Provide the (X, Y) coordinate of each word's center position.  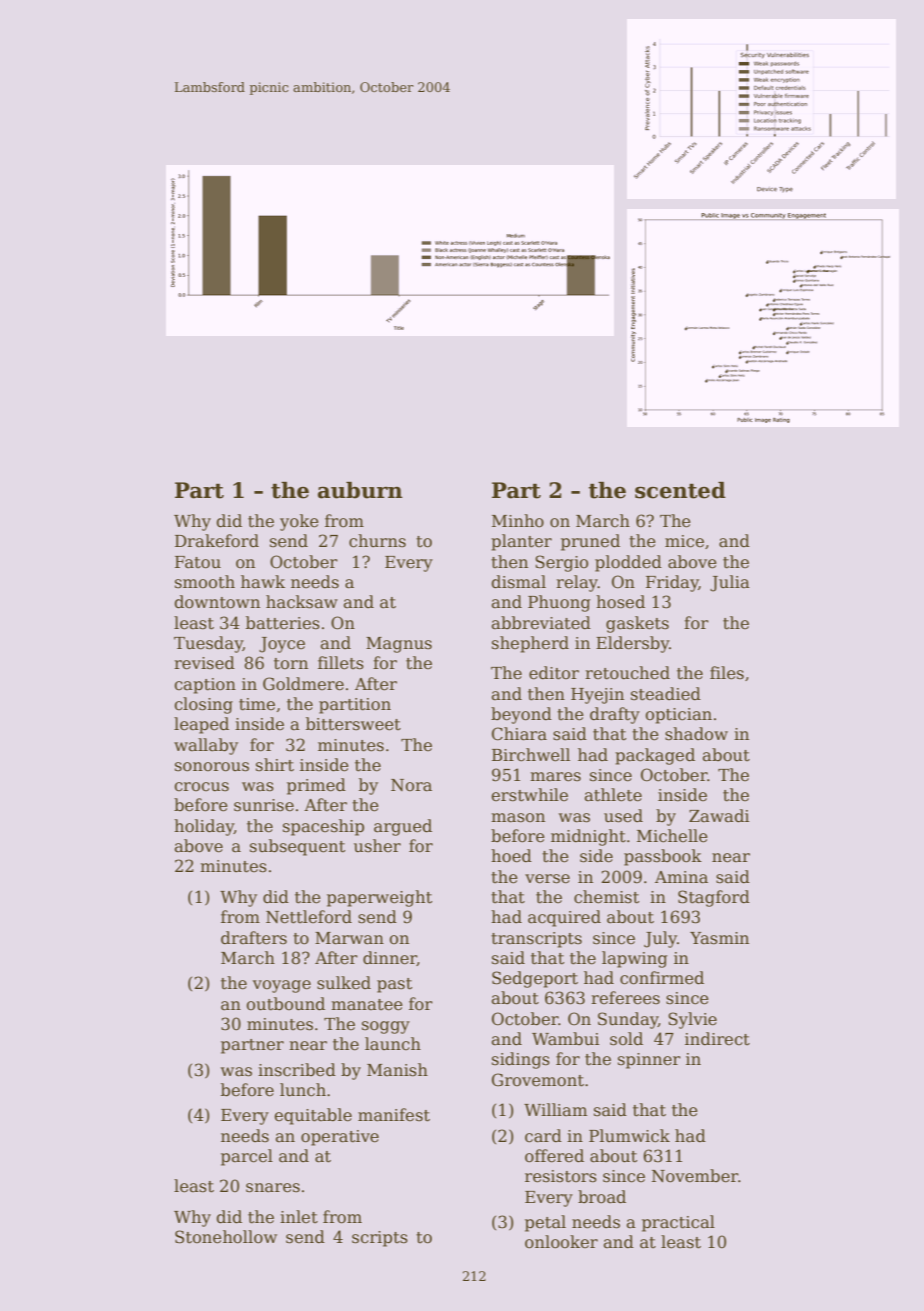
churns (377, 541)
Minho (518, 521)
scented (680, 490)
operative (340, 1138)
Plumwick (629, 1136)
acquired (564, 918)
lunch (303, 1090)
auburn (360, 490)
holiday (204, 827)
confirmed (662, 978)
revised (204, 663)
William (555, 1110)
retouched (627, 673)
